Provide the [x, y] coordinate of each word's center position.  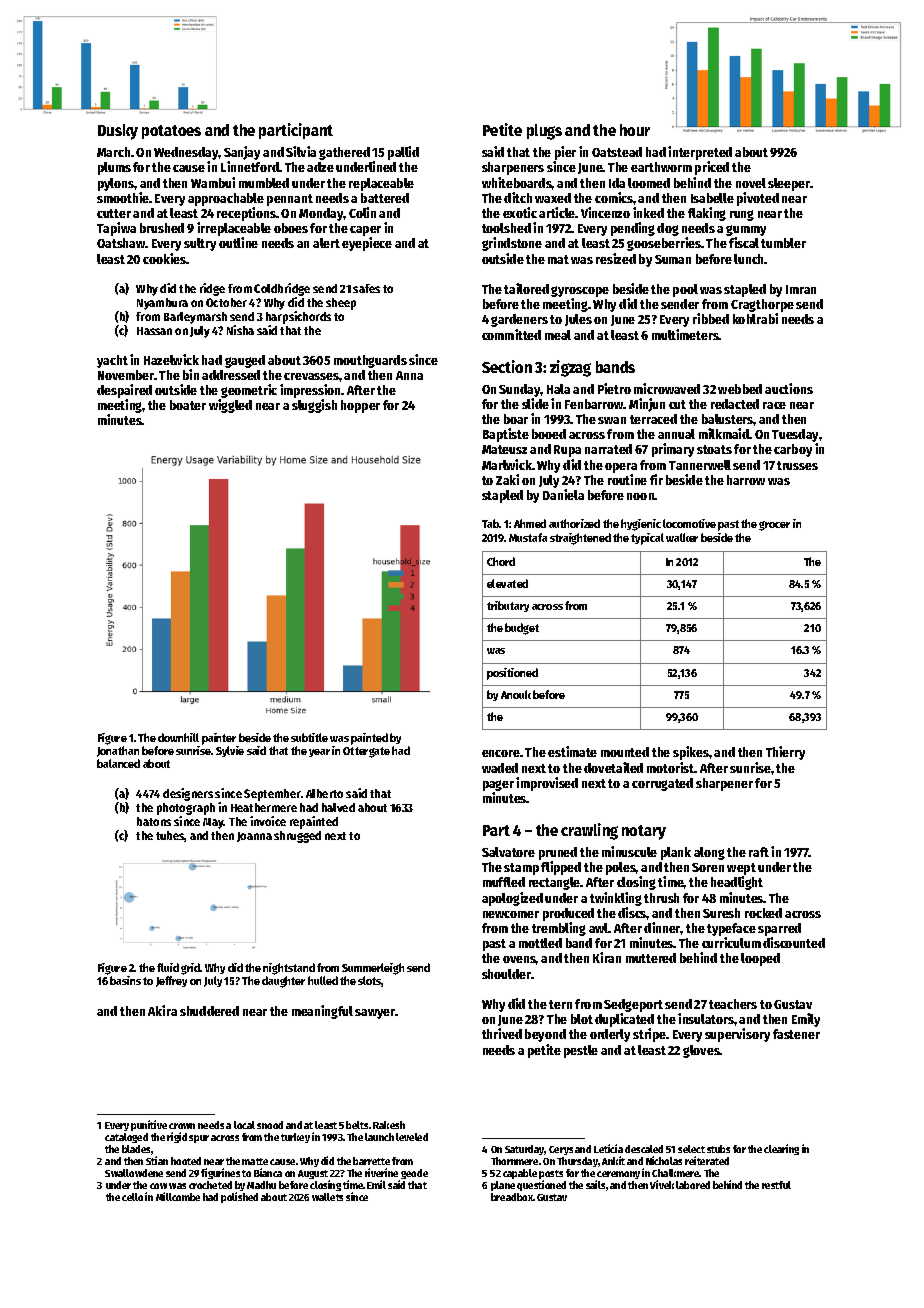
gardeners [519, 320]
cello [132, 1197]
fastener [796, 1034]
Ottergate [366, 752]
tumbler [783, 243]
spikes [691, 753]
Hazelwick [171, 359]
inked [648, 212]
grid [191, 969]
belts [357, 1125]
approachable [226, 199]
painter [219, 739]
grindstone [512, 244]
